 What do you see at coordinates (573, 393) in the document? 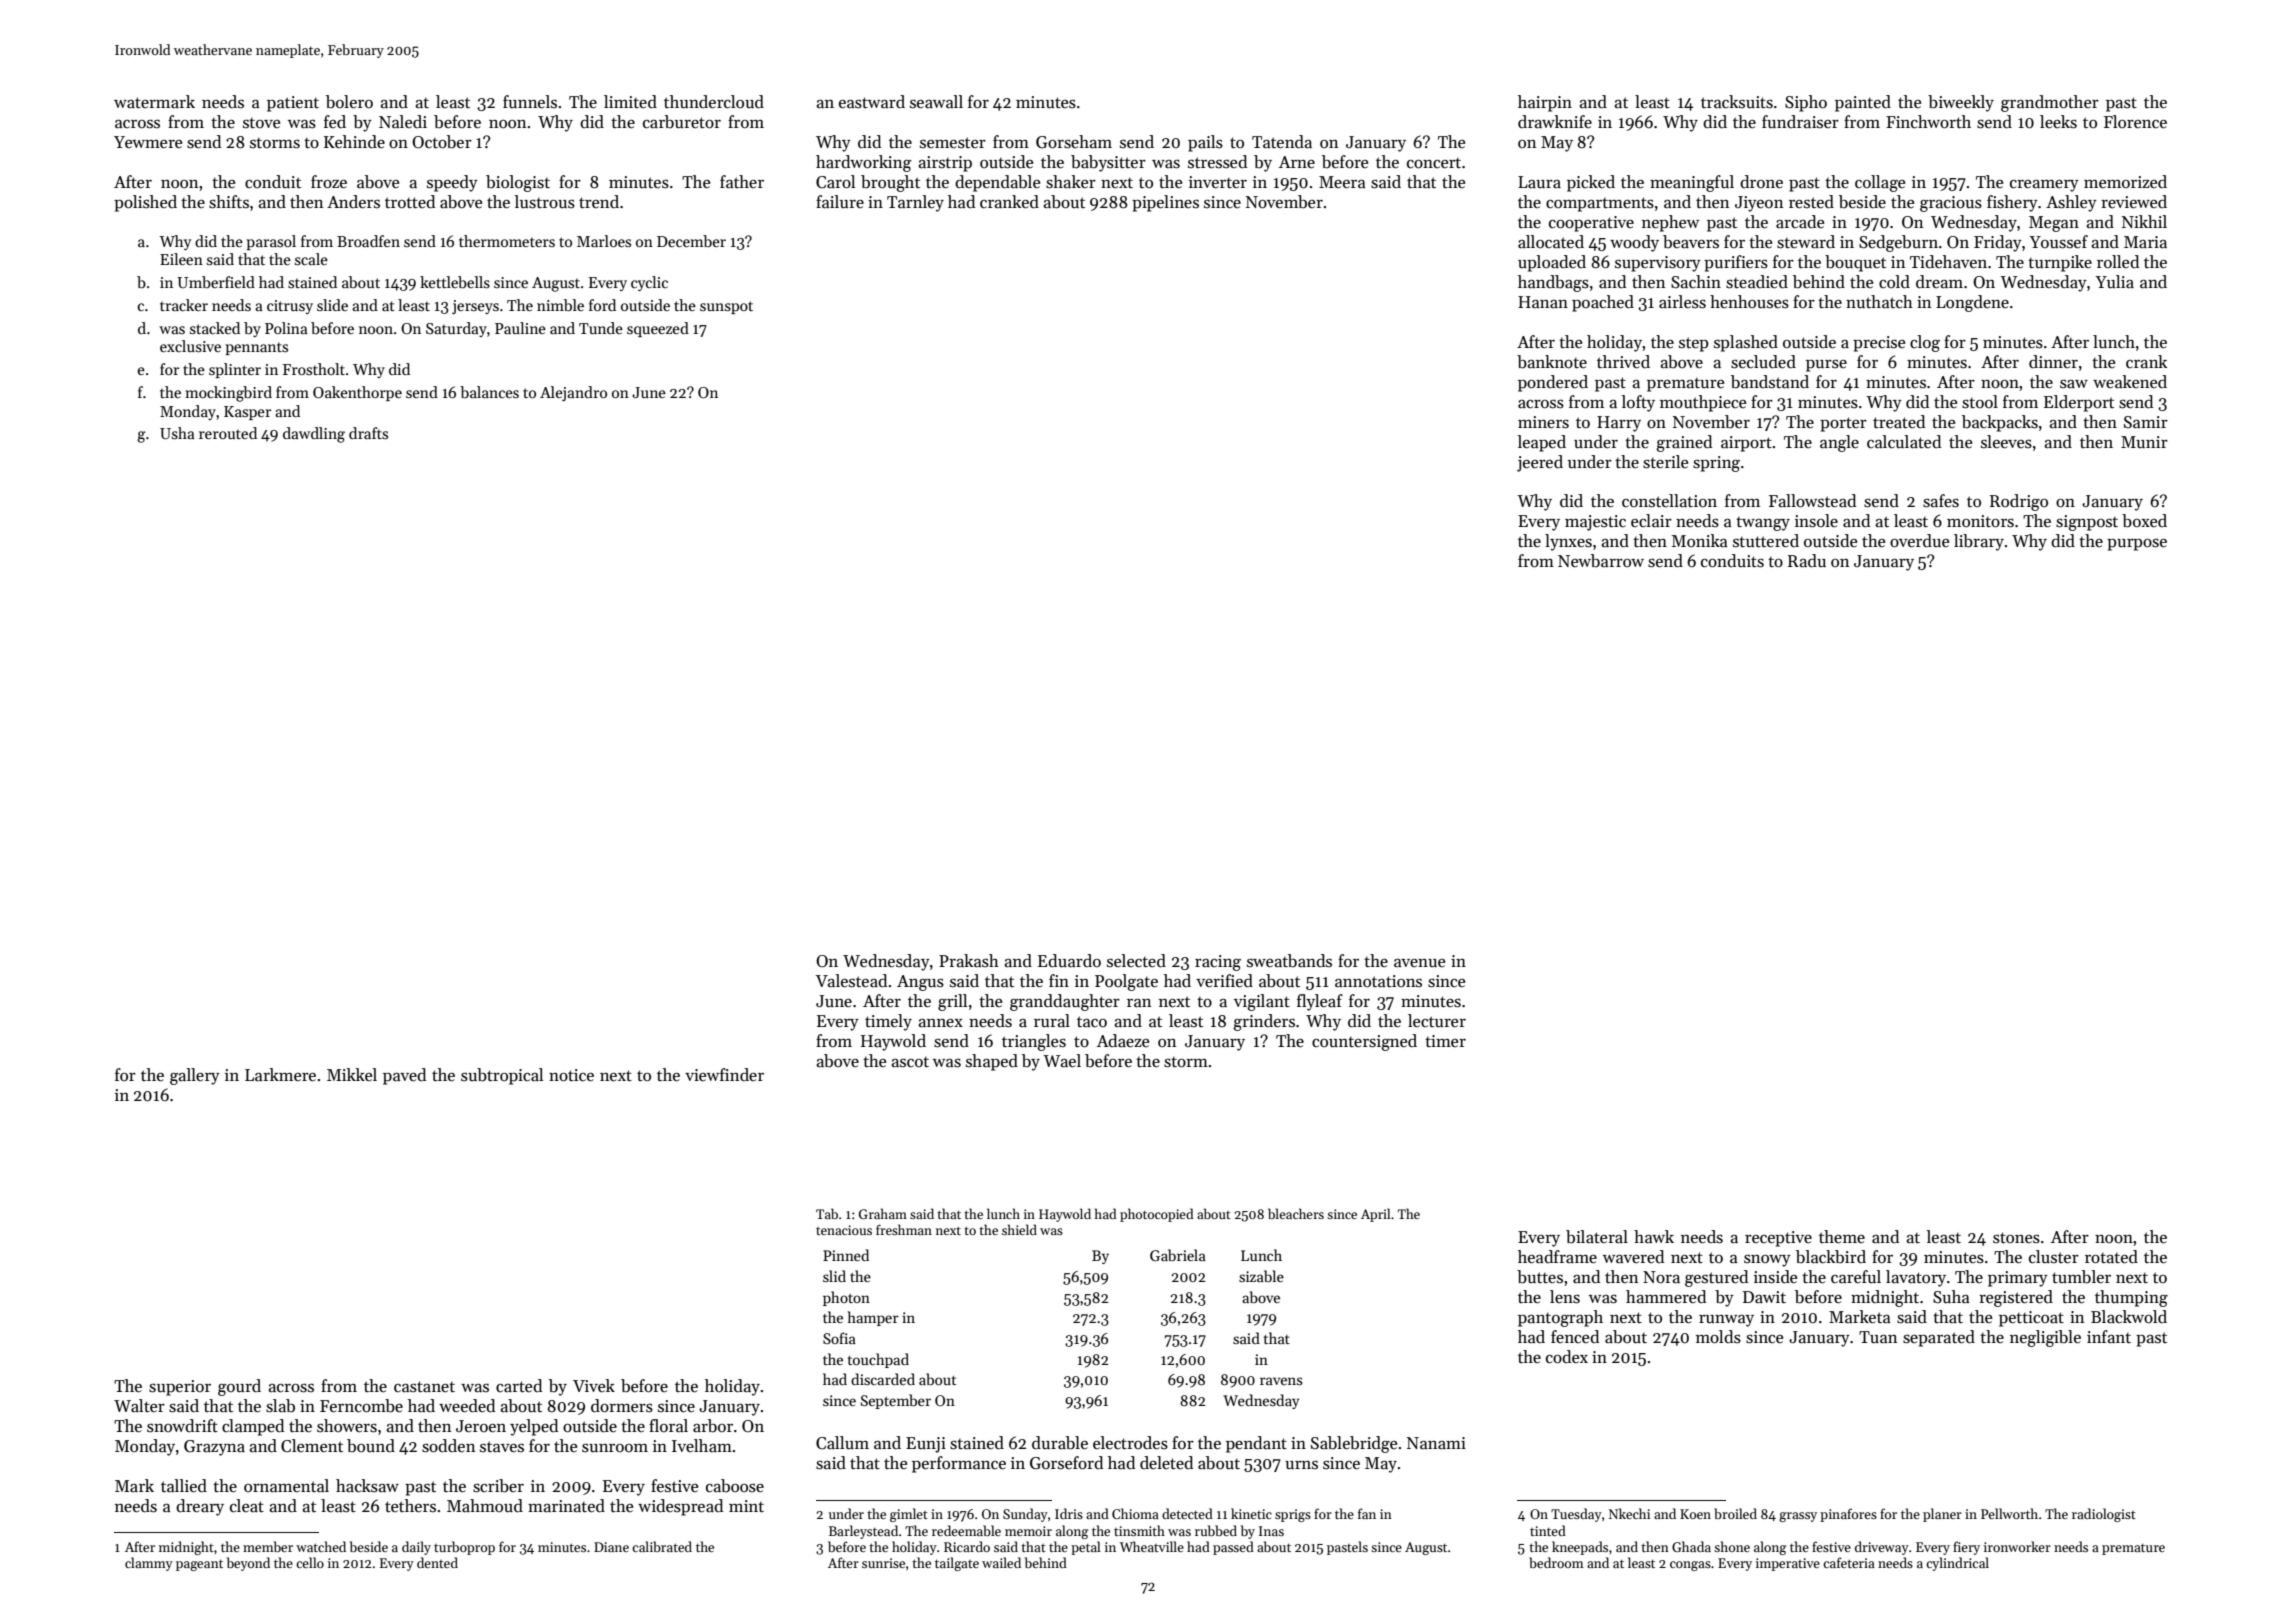
I see `Alejandro` at bounding box center [573, 393].
